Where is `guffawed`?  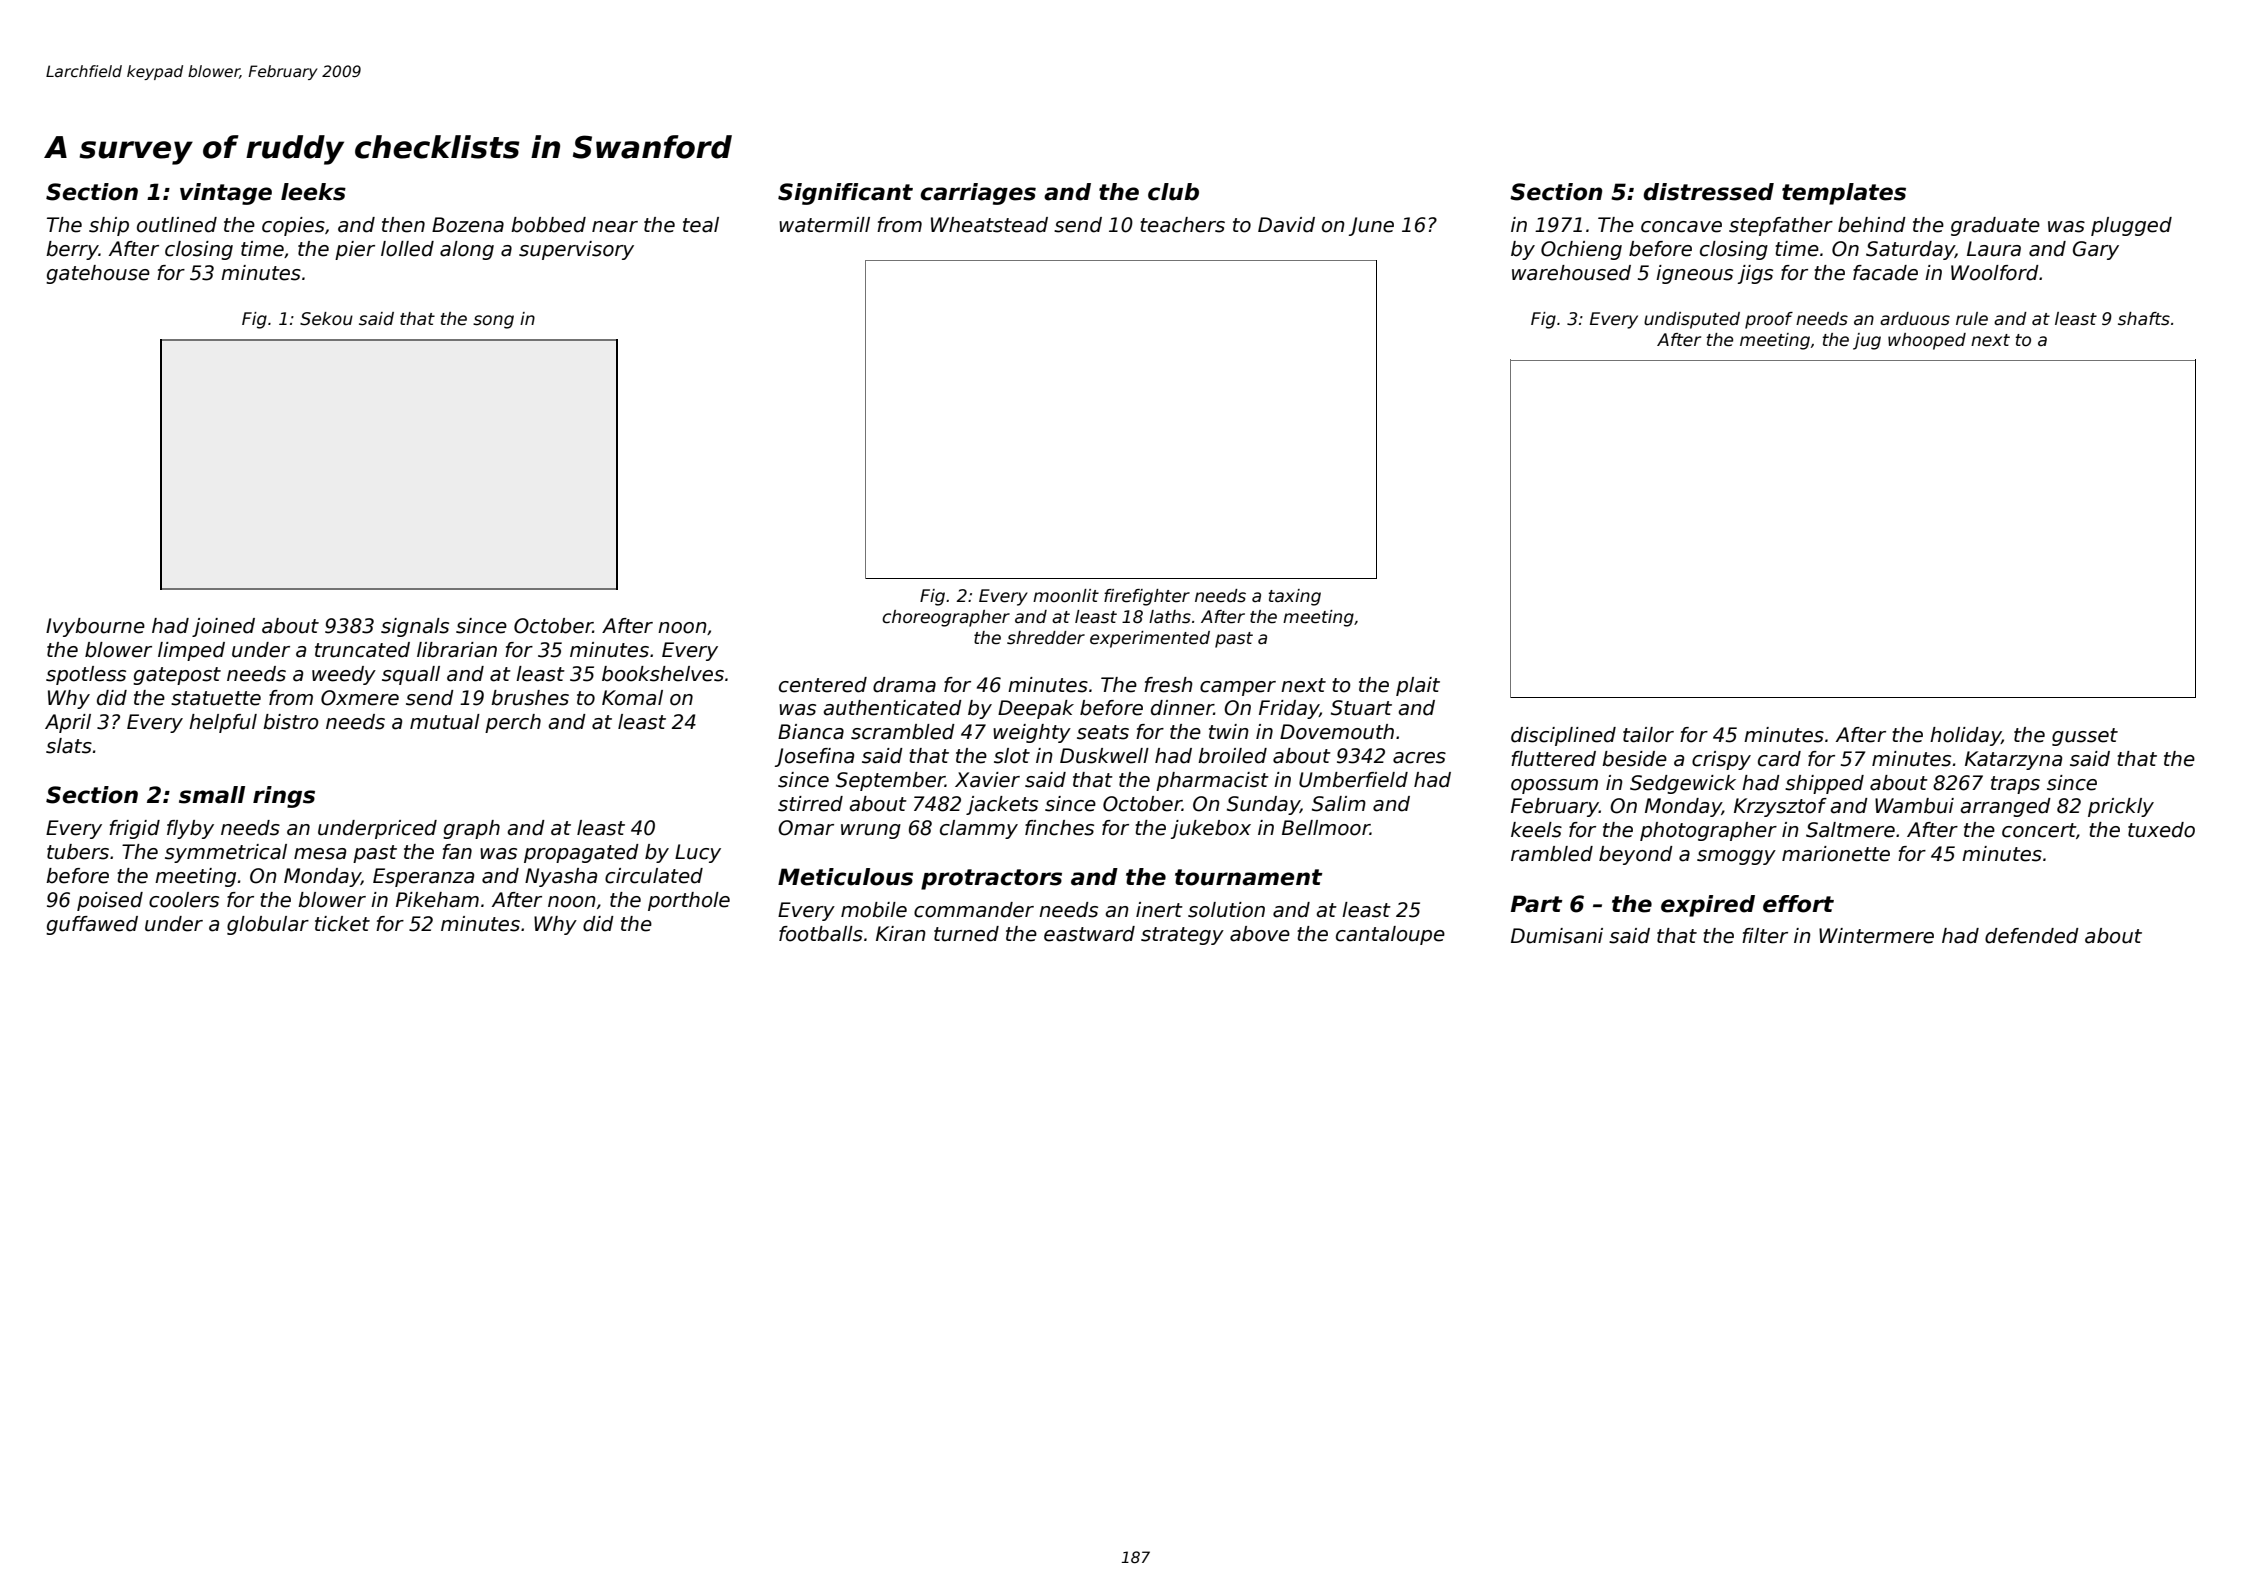 guffawed is located at coordinates (92, 925).
